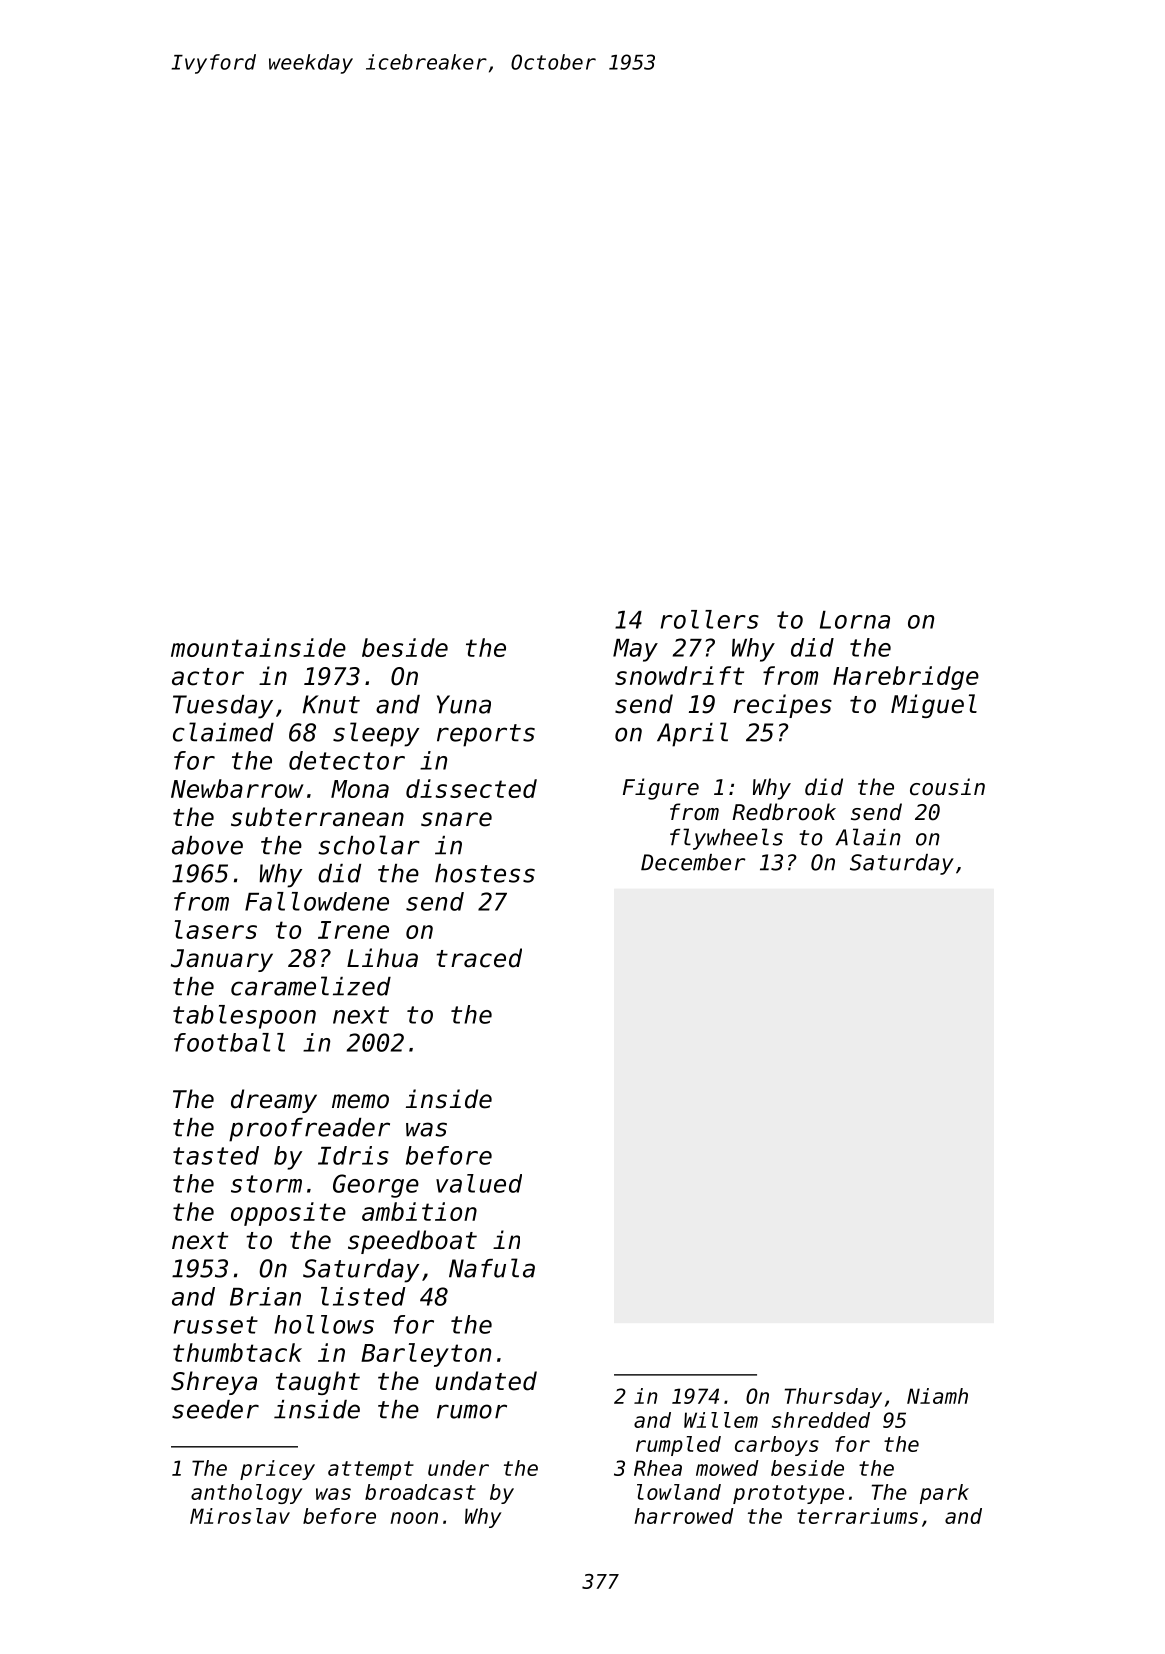 The height and width of the screenshot is (1654, 1165). I want to click on May, so click(635, 650).
